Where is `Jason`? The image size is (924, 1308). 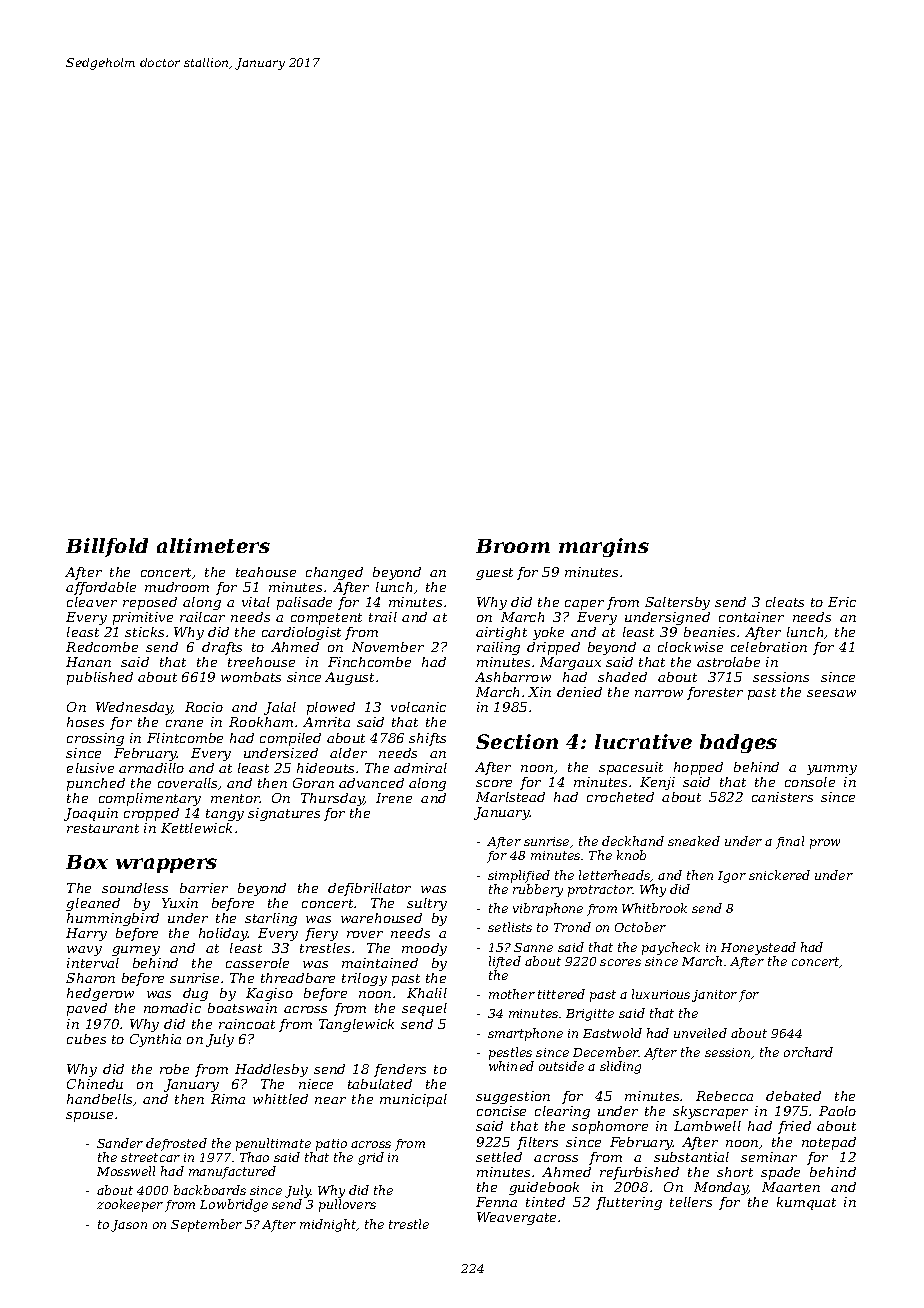
Jason is located at coordinates (129, 1226).
